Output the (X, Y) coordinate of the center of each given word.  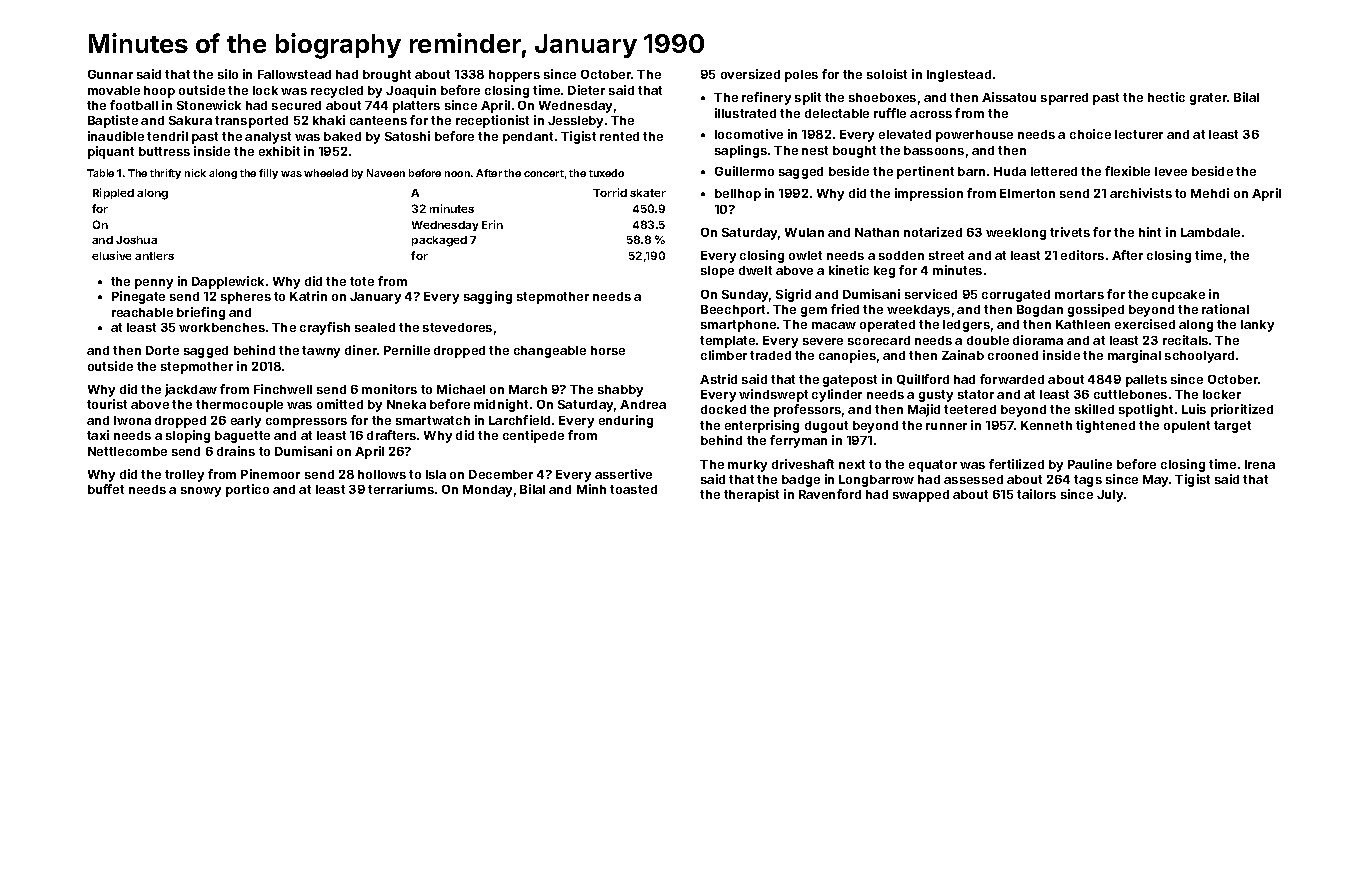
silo (228, 74)
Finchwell (283, 389)
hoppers (514, 76)
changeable (550, 352)
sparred (1064, 99)
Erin (492, 224)
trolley (184, 476)
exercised (1145, 324)
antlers (154, 256)
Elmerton (1027, 193)
